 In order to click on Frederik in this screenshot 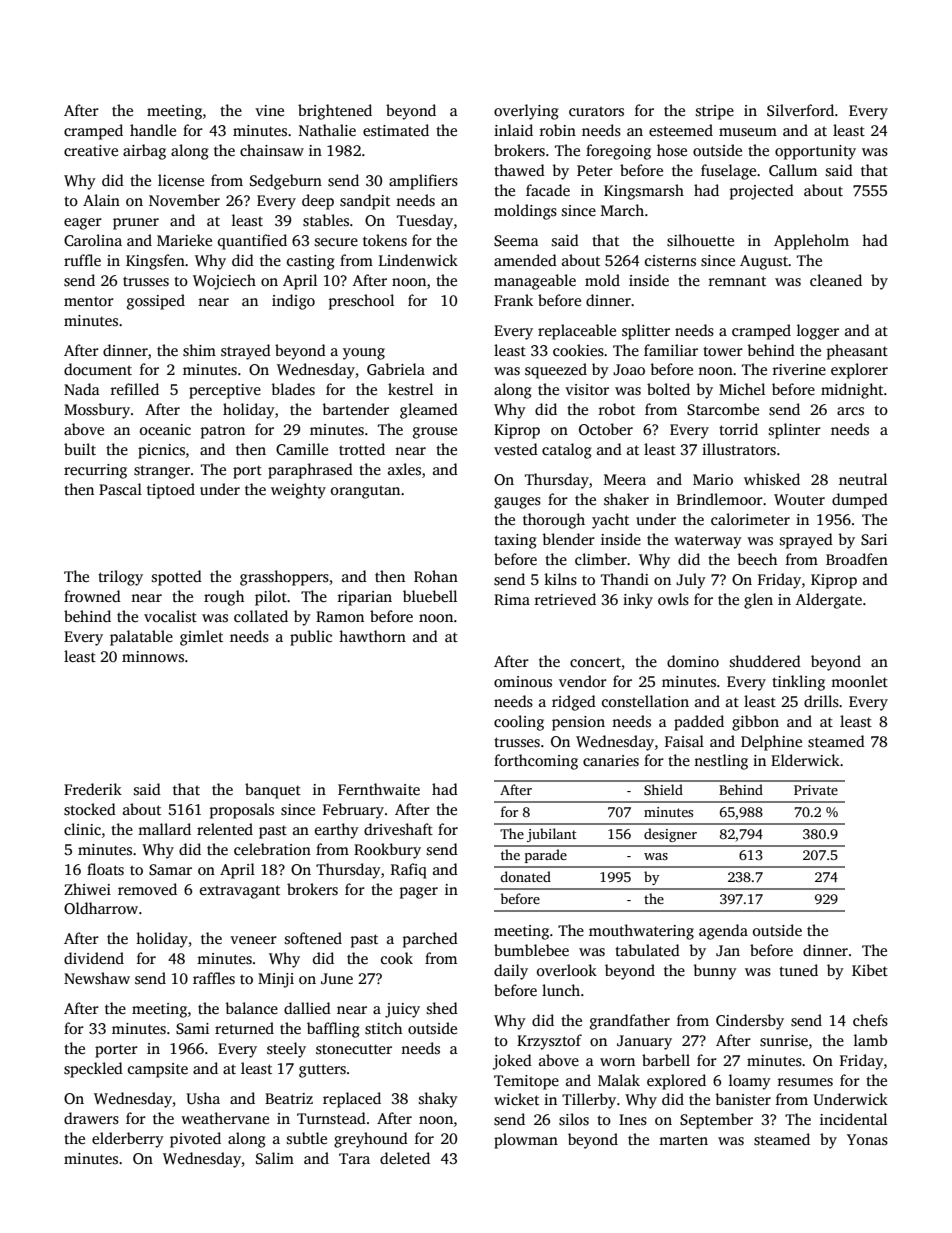, I will do `click(93, 789)`.
